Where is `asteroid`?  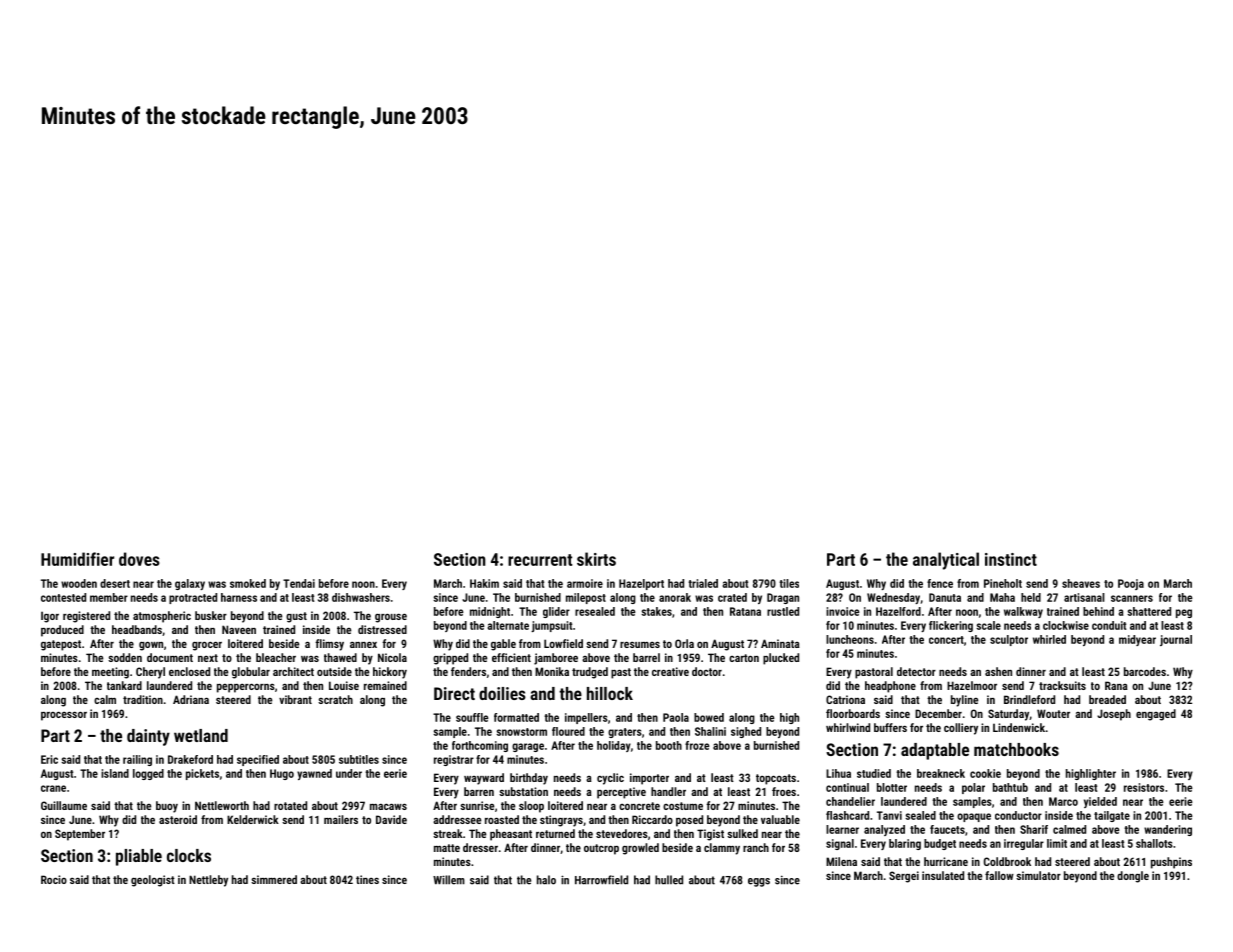 asteroid is located at coordinates (178, 819).
